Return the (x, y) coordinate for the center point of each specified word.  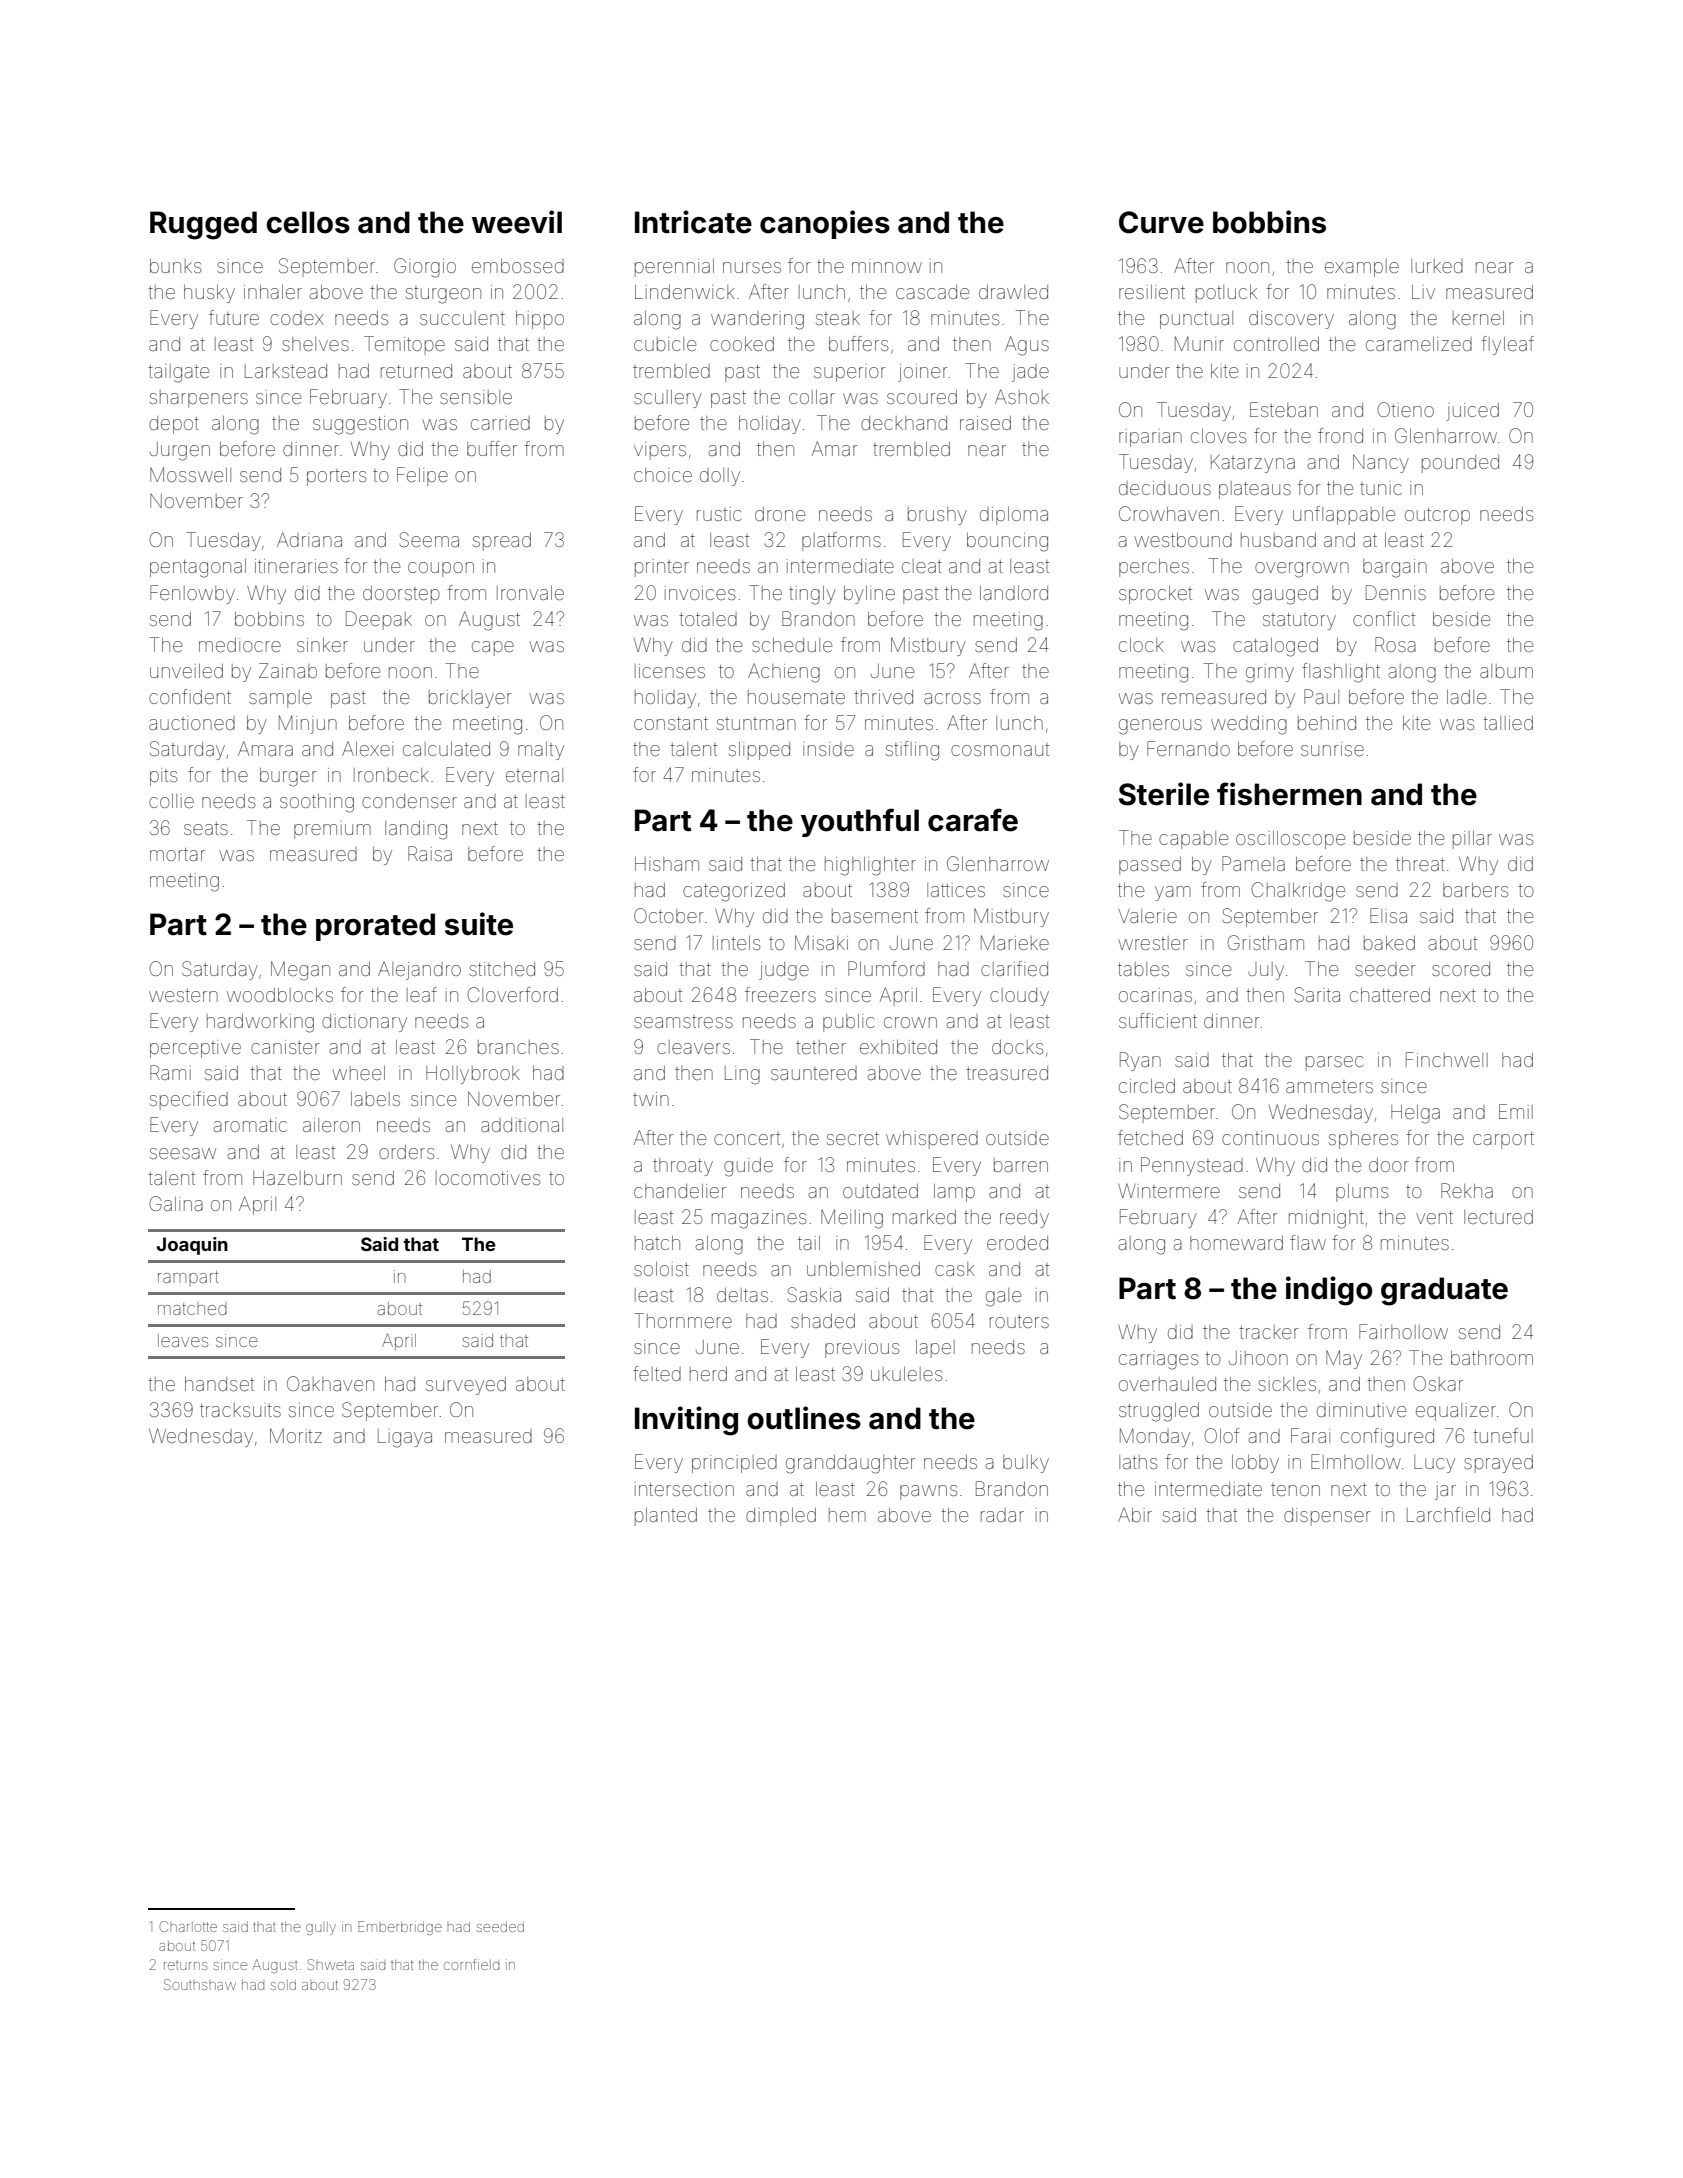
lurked (1437, 266)
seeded (500, 1927)
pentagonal (198, 568)
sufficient (1158, 1020)
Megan (300, 971)
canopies (825, 224)
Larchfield (1448, 1514)
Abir (1135, 1515)
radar (1002, 1515)
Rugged (203, 225)
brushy (937, 516)
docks (1017, 1047)
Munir (1199, 343)
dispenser (1327, 1517)
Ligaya (405, 1438)
